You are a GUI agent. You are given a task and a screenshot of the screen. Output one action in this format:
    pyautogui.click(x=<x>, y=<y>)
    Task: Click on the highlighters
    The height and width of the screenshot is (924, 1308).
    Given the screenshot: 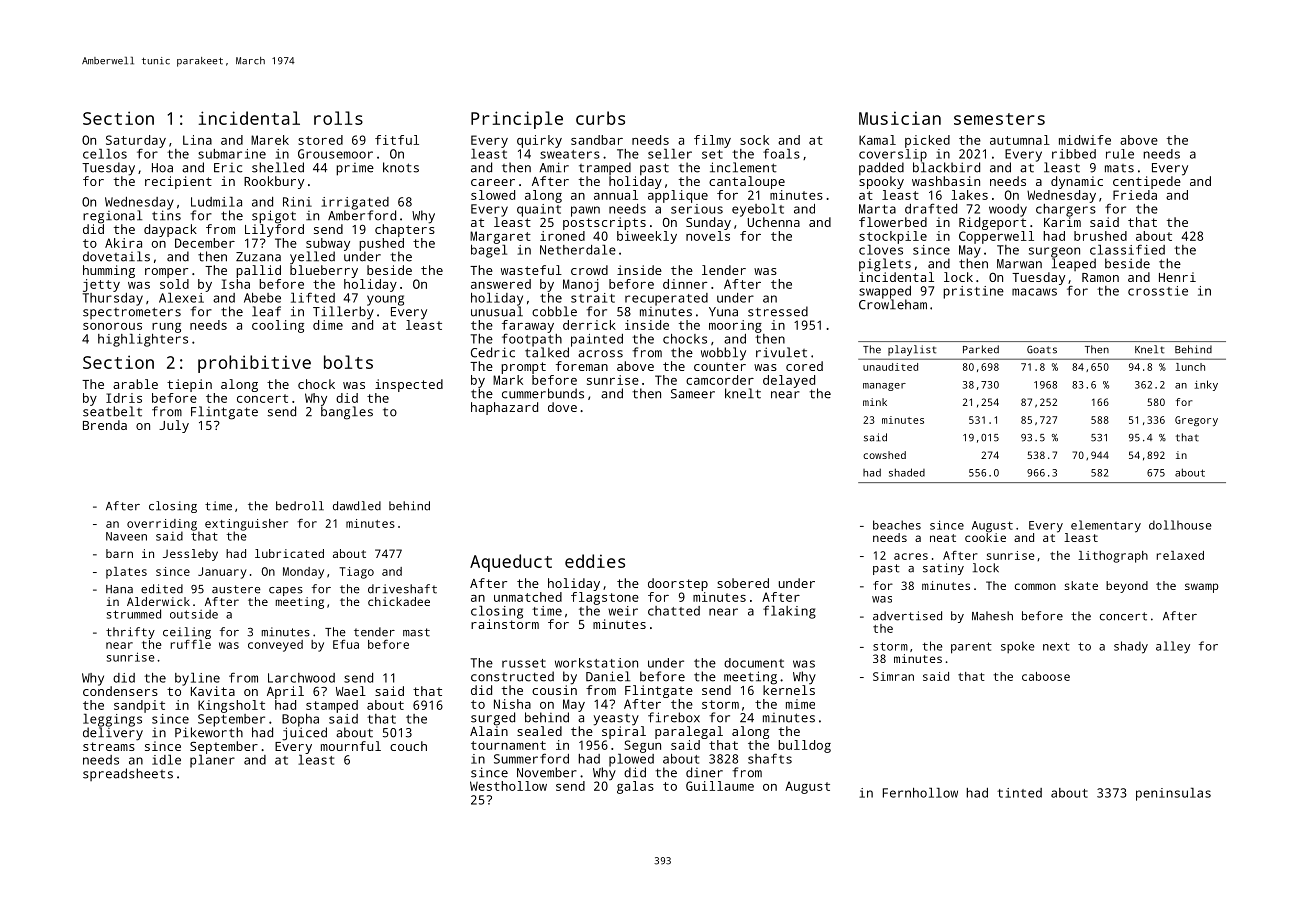 What is the action you would take?
    pyautogui.click(x=143, y=340)
